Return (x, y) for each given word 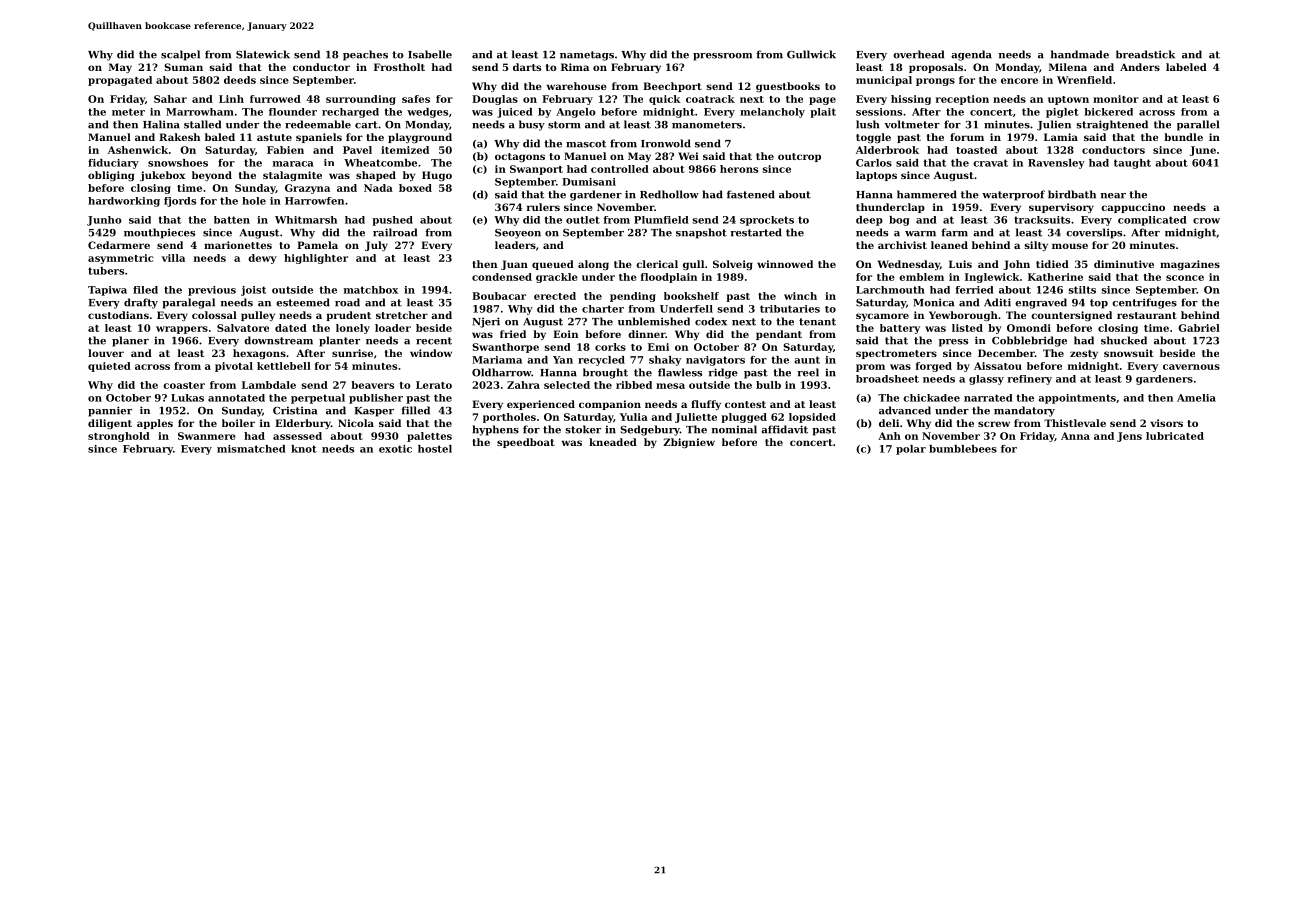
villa (173, 258)
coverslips (1094, 233)
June (1203, 151)
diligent (110, 424)
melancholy (772, 113)
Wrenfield (1084, 80)
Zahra (523, 385)
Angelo (576, 113)
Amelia (1196, 398)
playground (420, 138)
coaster (184, 385)
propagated (120, 81)
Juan (514, 265)
